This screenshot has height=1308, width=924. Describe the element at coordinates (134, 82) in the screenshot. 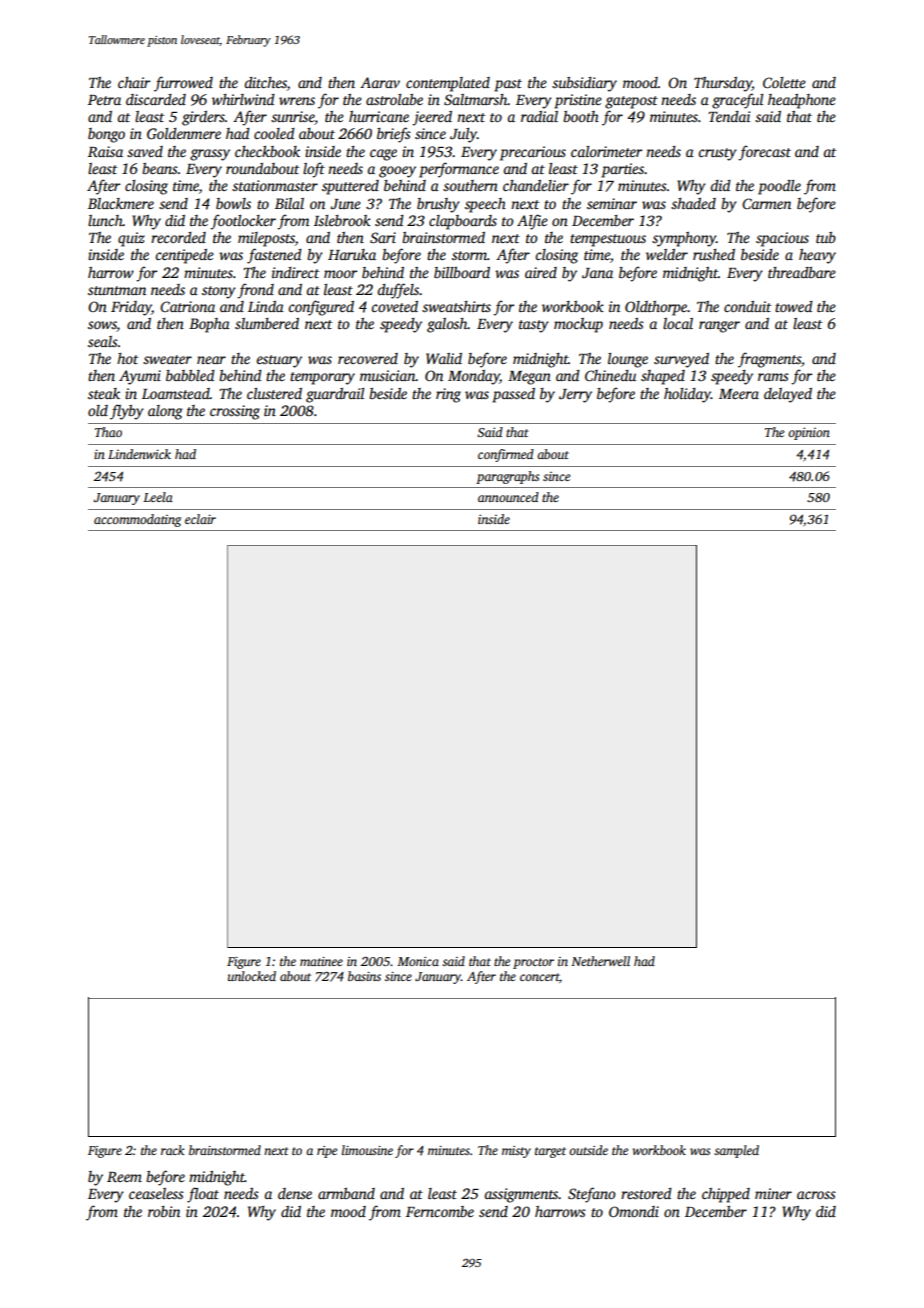

I see `chair` at that location.
